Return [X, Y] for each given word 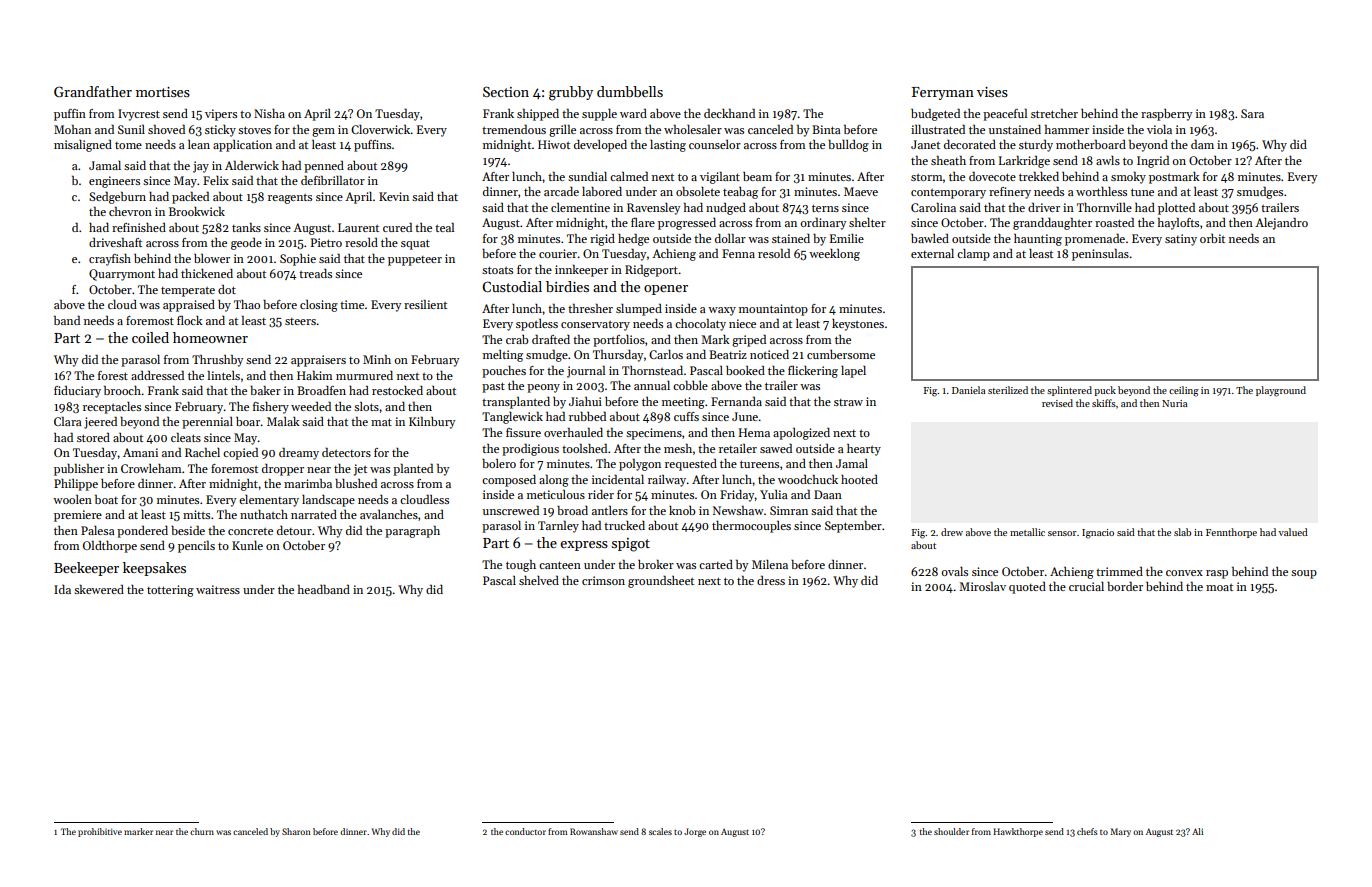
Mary [1120, 832]
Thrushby [217, 361]
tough [521, 566]
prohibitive [100, 832]
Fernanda [736, 401]
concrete [250, 531]
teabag [740, 193]
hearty [864, 450]
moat [1219, 587]
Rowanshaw [594, 831]
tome [128, 145]
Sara [1252, 113]
